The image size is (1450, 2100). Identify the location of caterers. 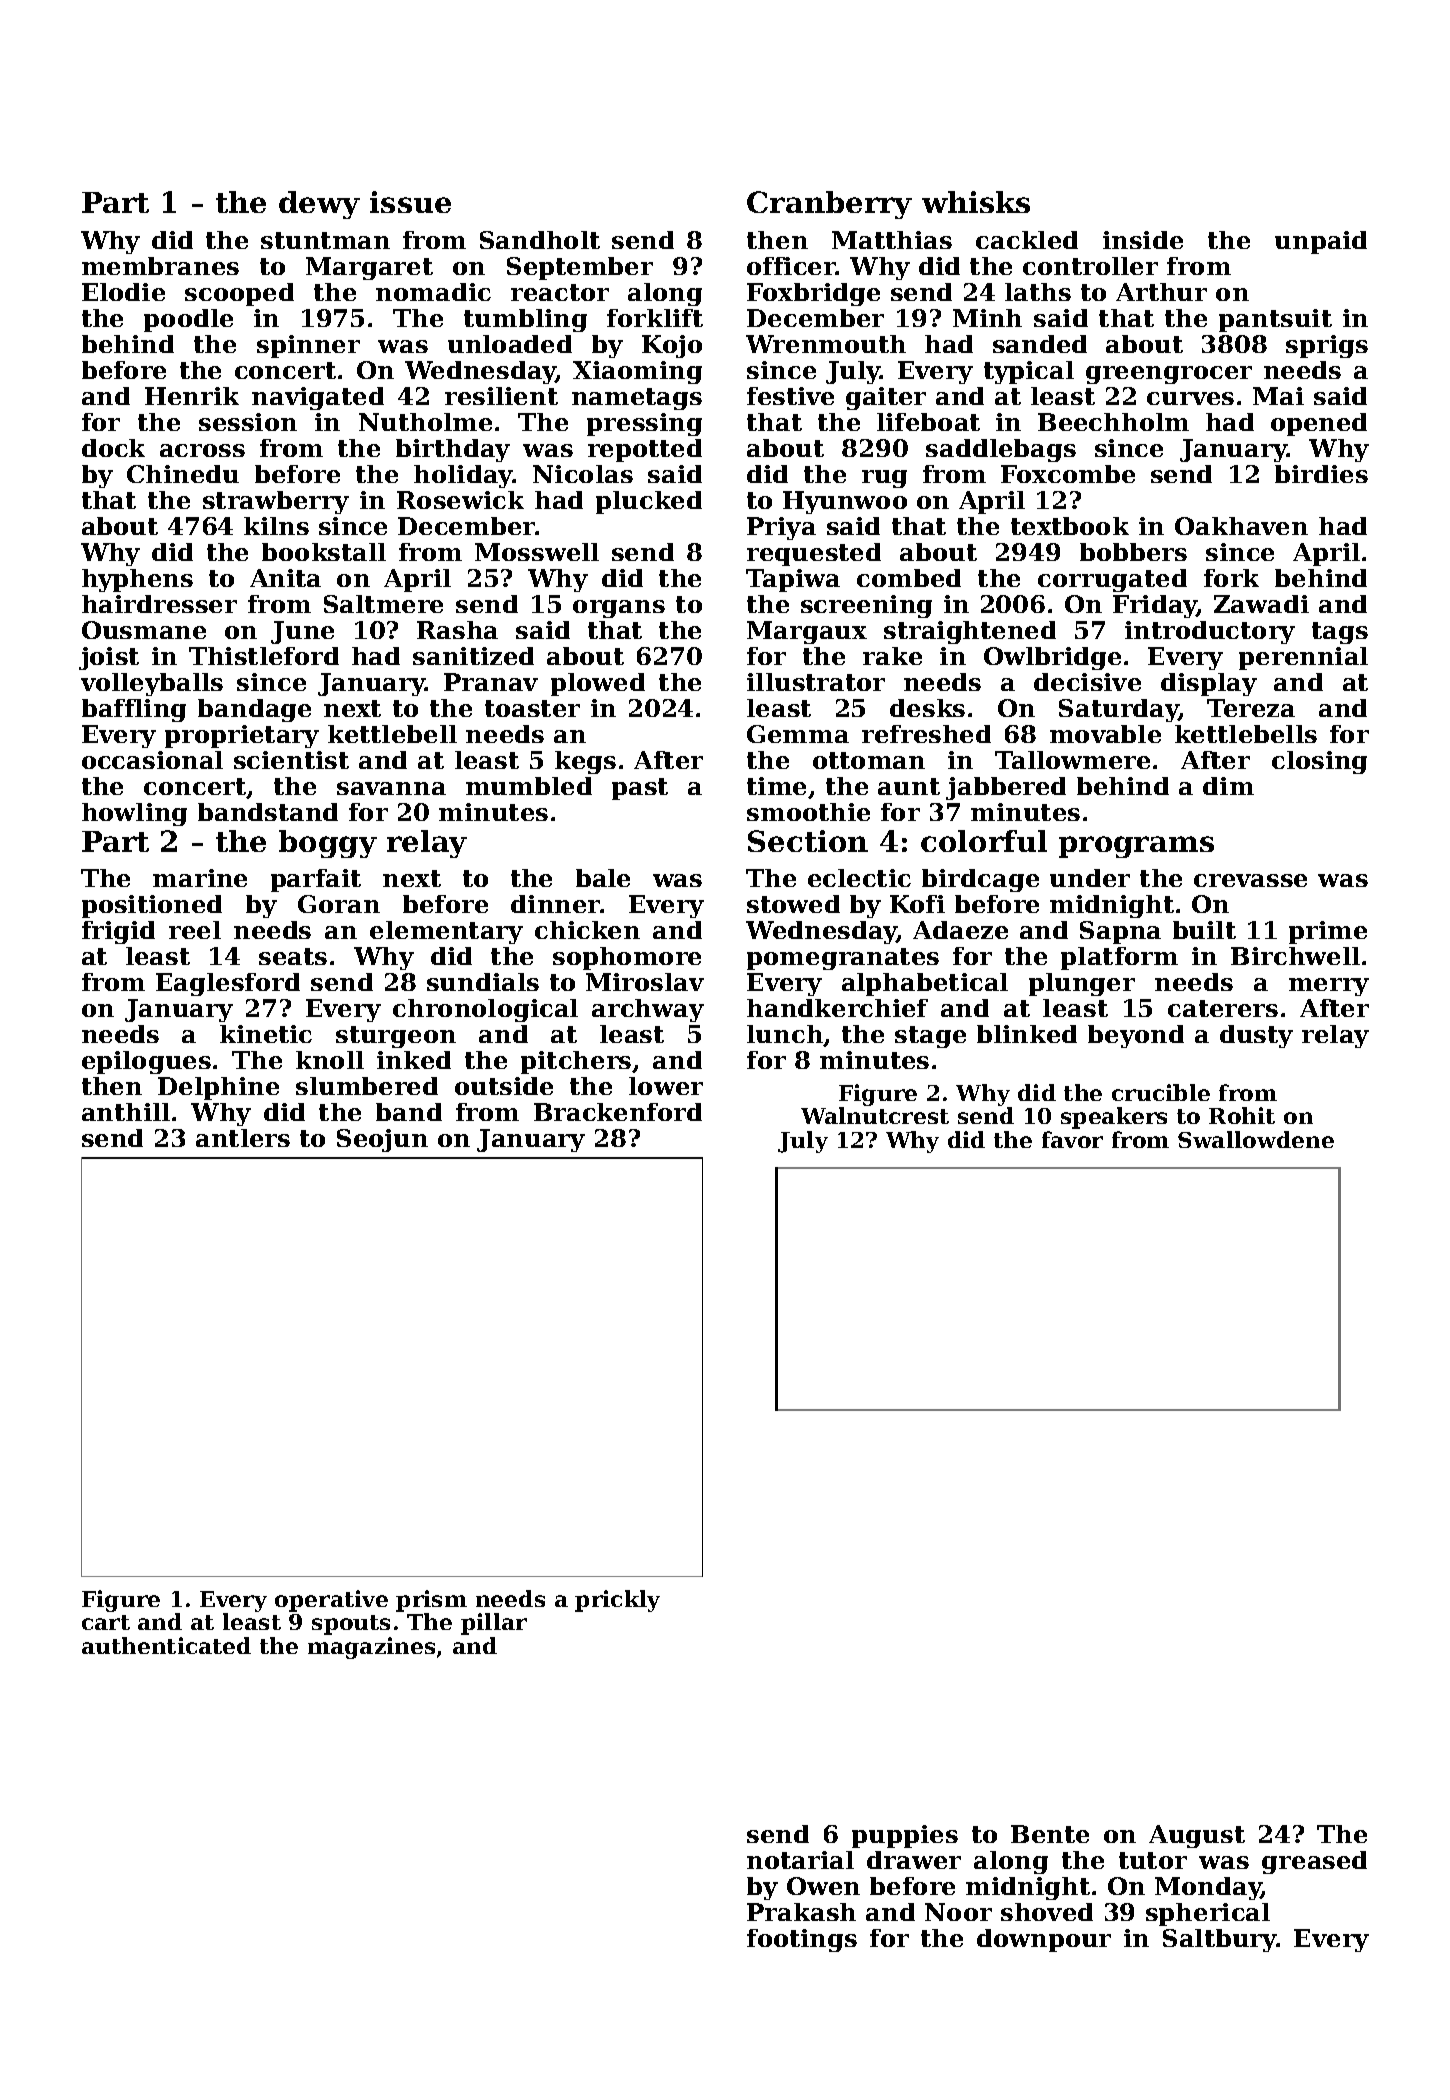
(1223, 1008).
